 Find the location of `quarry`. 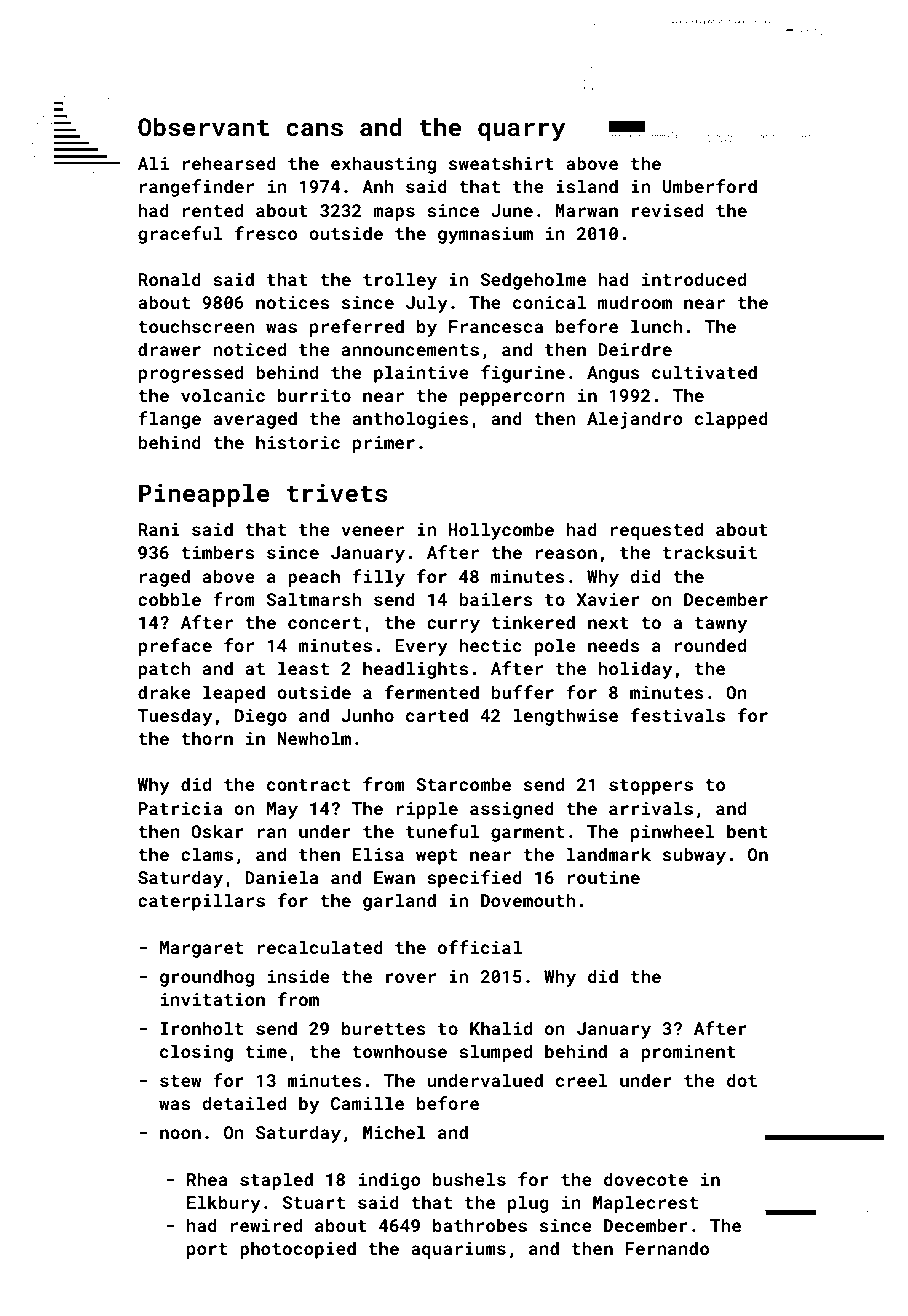

quarry is located at coordinates (522, 132).
